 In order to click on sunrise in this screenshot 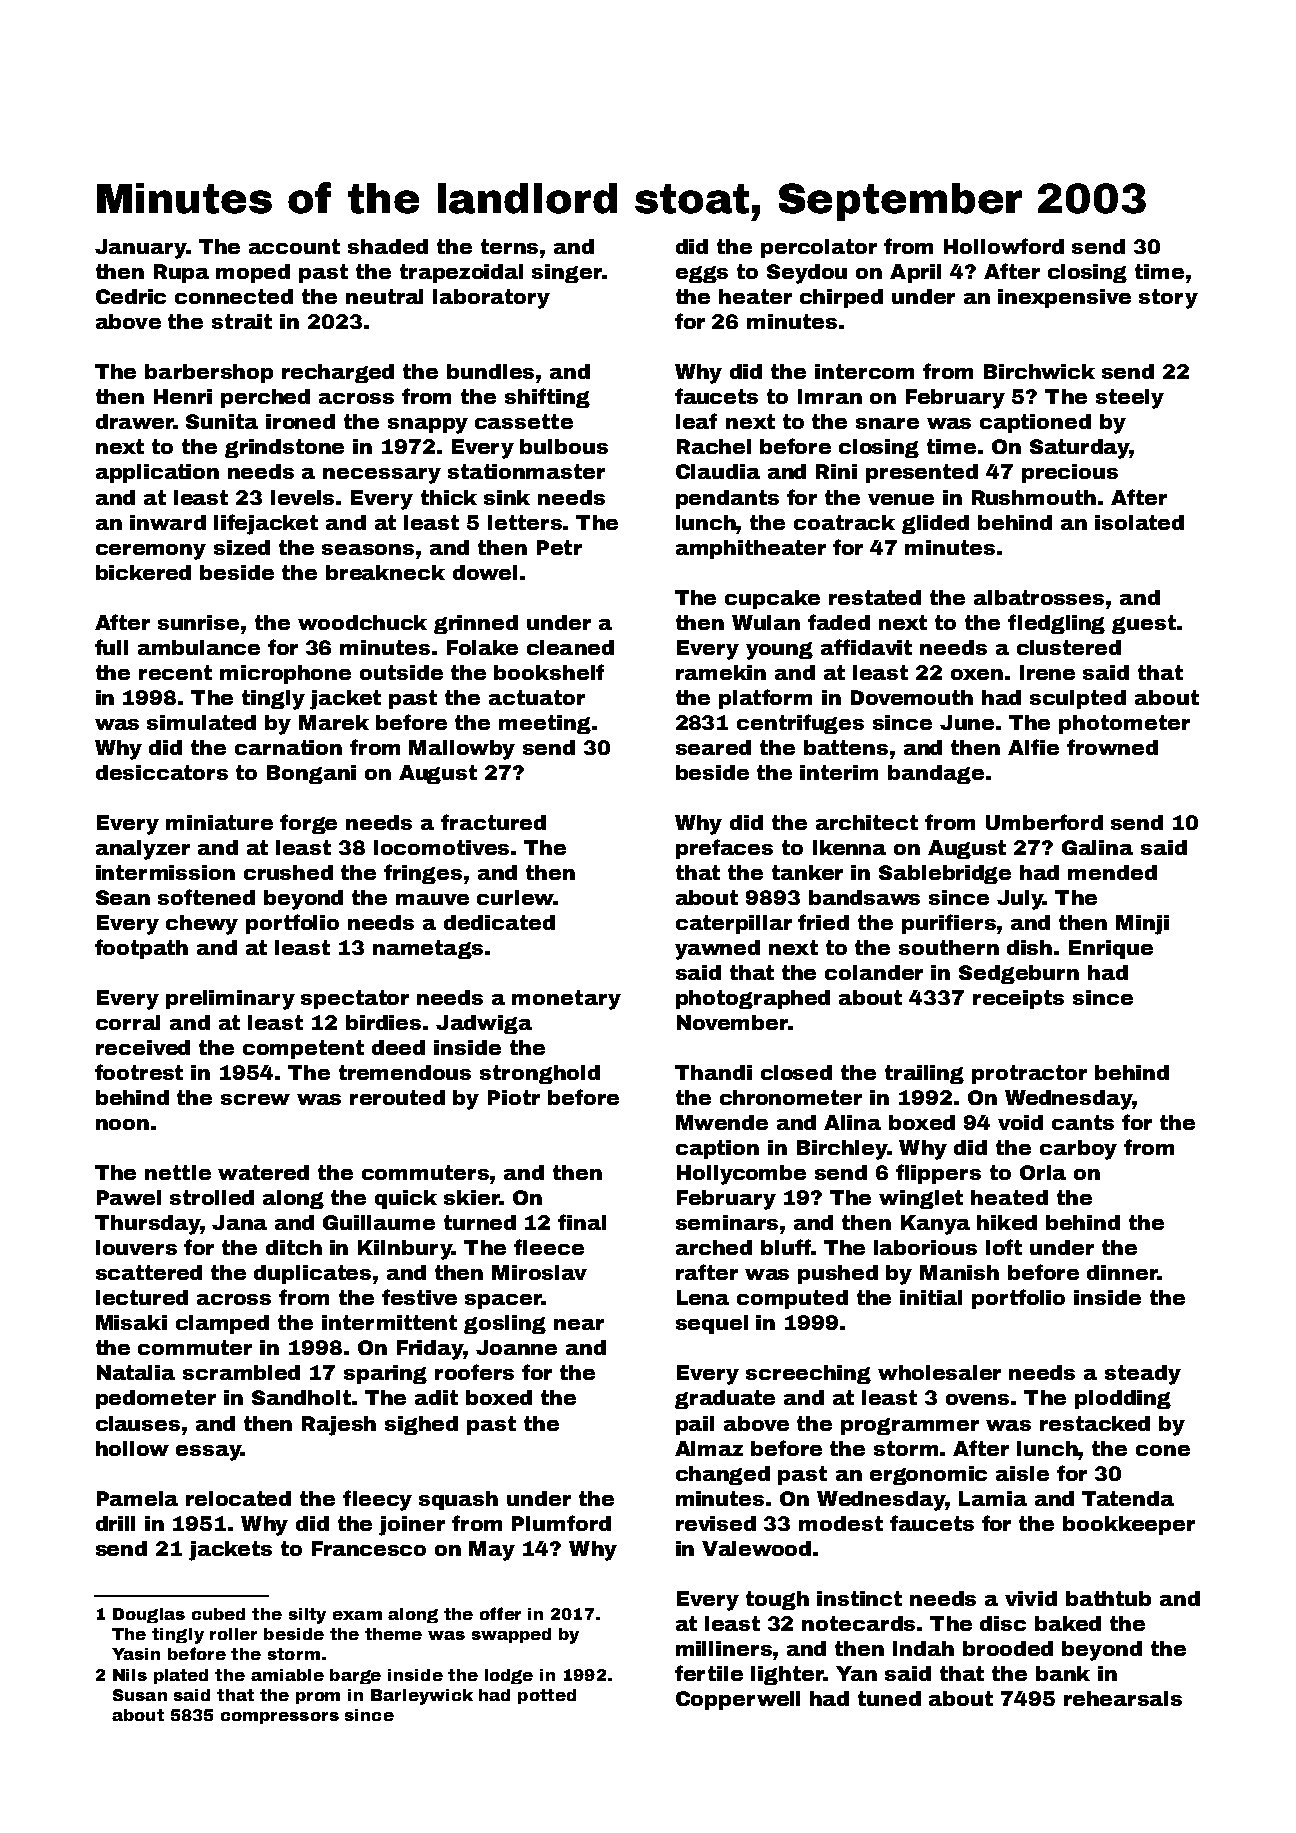, I will do `click(198, 622)`.
